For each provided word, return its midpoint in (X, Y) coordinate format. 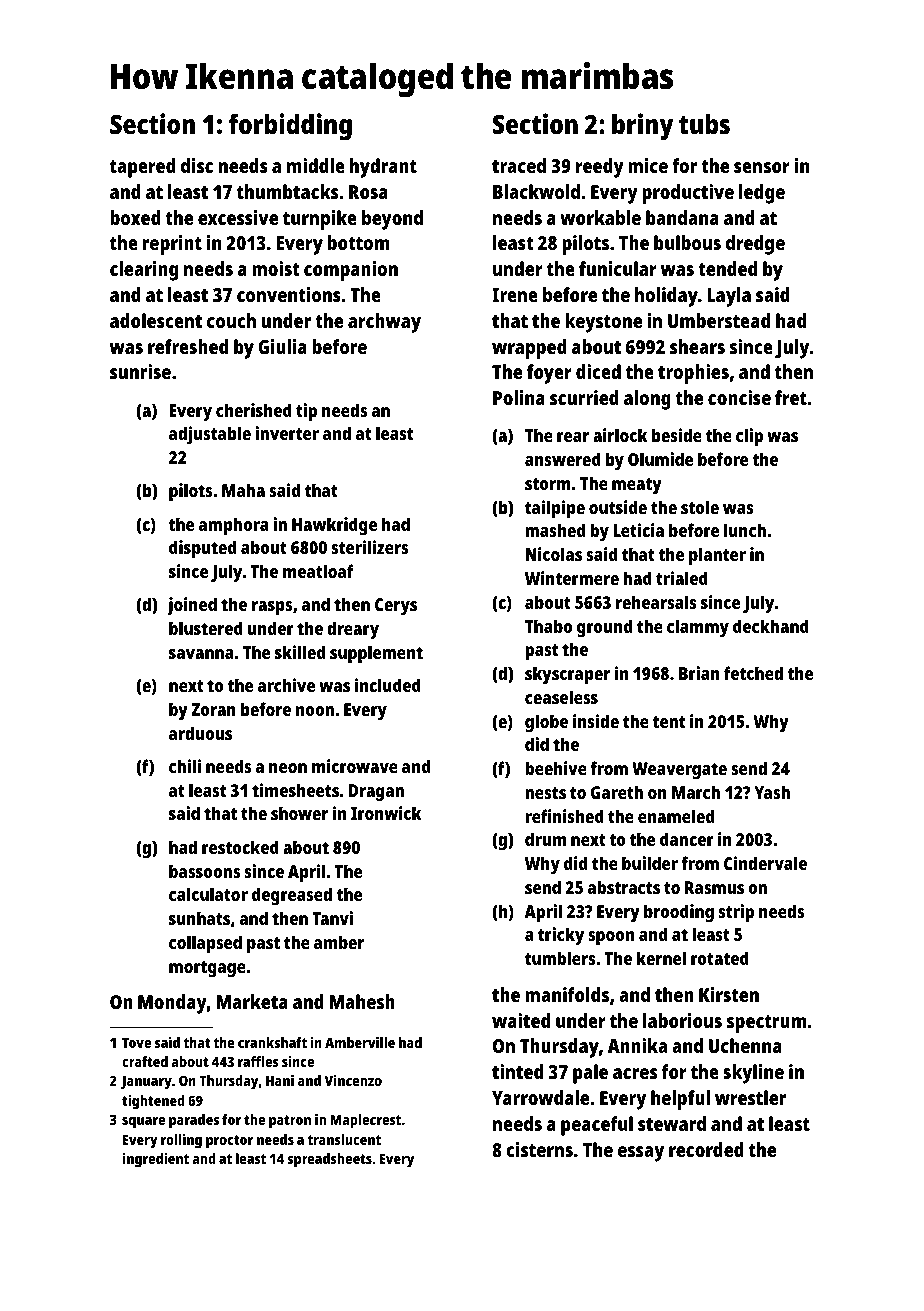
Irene (515, 295)
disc (197, 165)
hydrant (383, 168)
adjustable (210, 435)
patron (290, 1122)
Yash (772, 792)
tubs (704, 124)
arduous (200, 733)
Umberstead (719, 320)
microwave (355, 766)
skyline (753, 1074)
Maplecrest (365, 1121)
